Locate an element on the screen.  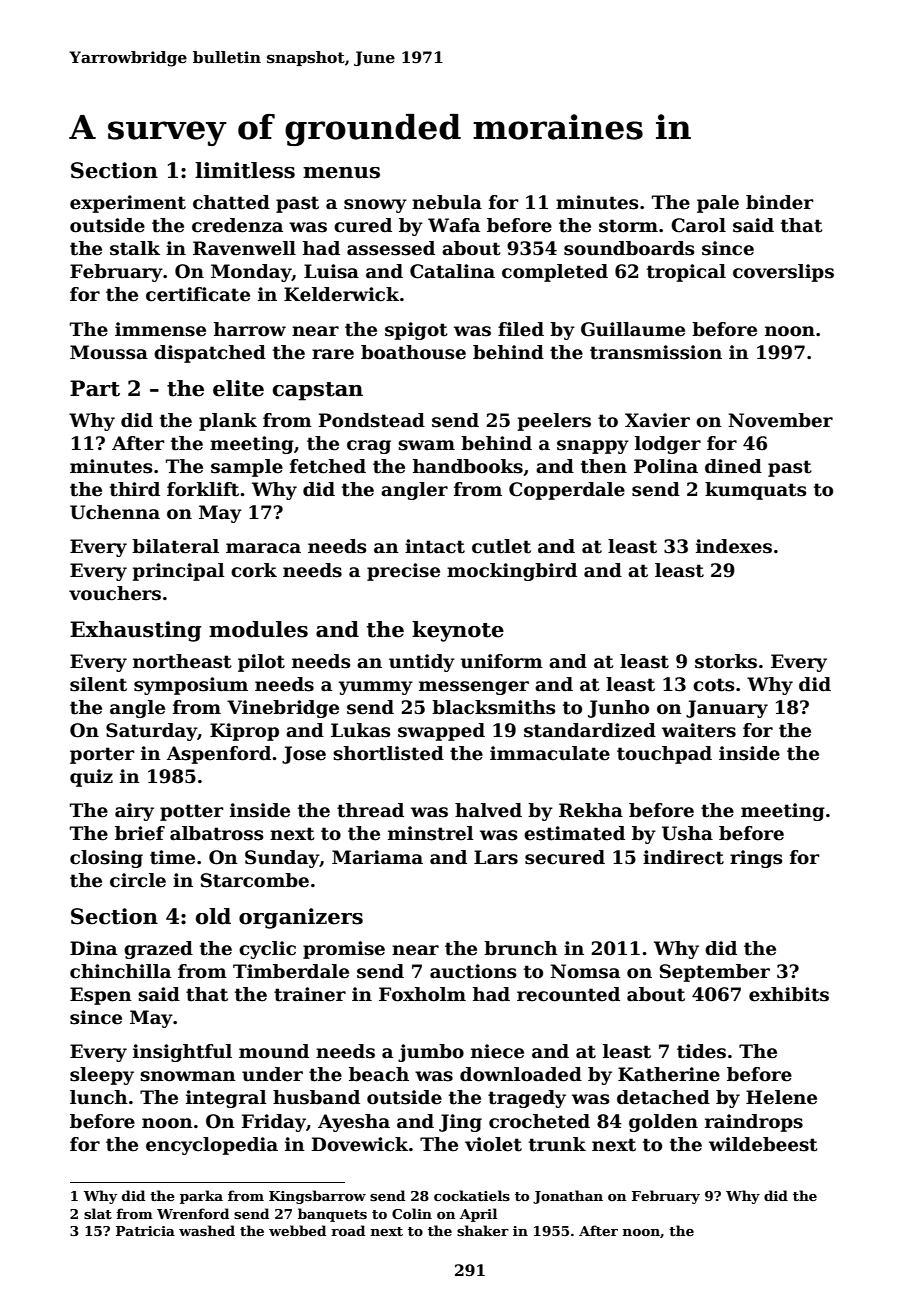
silent is located at coordinates (98, 684).
